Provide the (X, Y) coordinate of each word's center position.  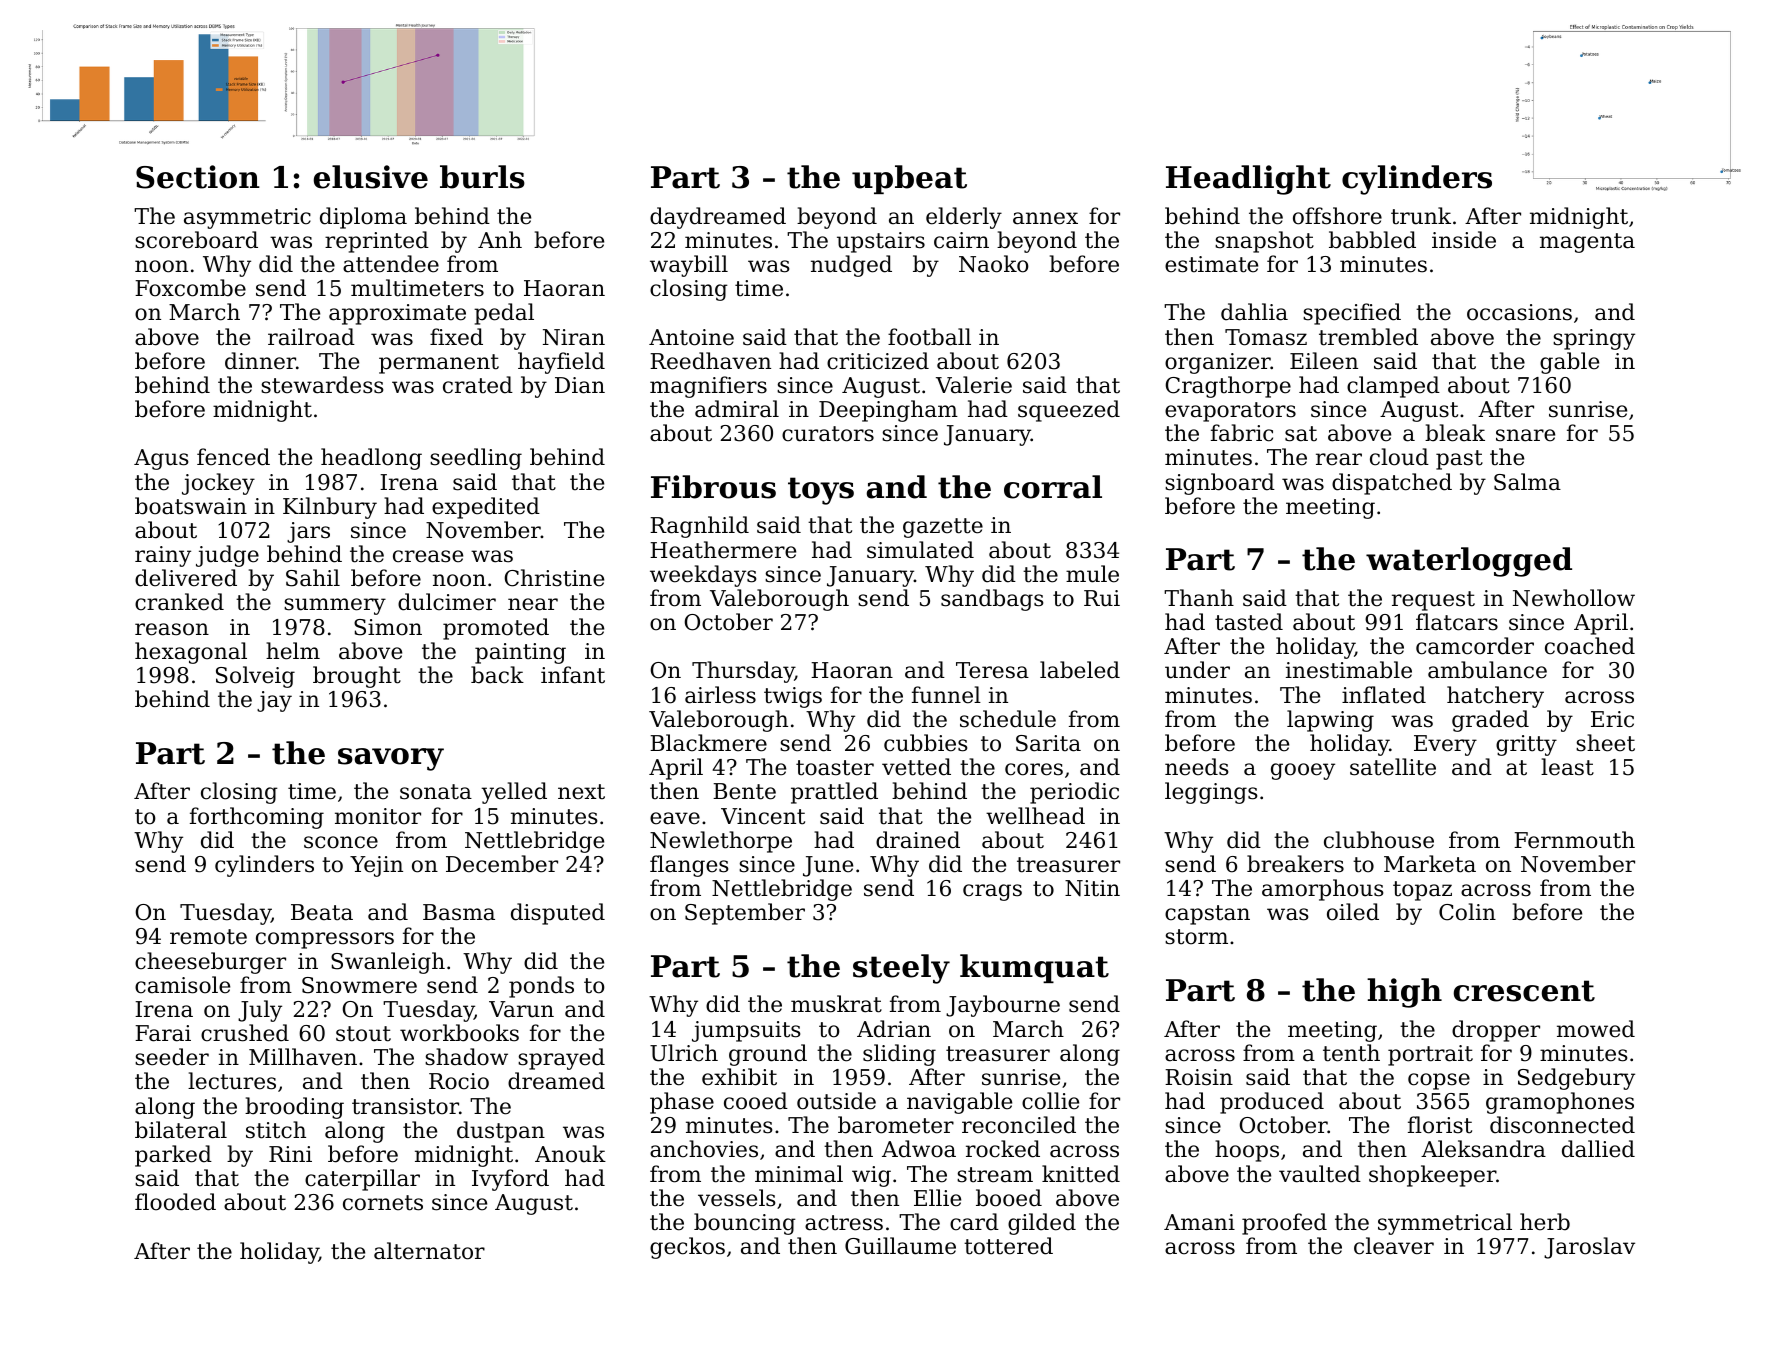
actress (844, 1223)
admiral (737, 409)
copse (1439, 1081)
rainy (163, 556)
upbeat (909, 179)
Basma (459, 912)
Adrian (894, 1029)
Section (198, 177)
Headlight (1248, 180)
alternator (429, 1251)
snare (1525, 435)
